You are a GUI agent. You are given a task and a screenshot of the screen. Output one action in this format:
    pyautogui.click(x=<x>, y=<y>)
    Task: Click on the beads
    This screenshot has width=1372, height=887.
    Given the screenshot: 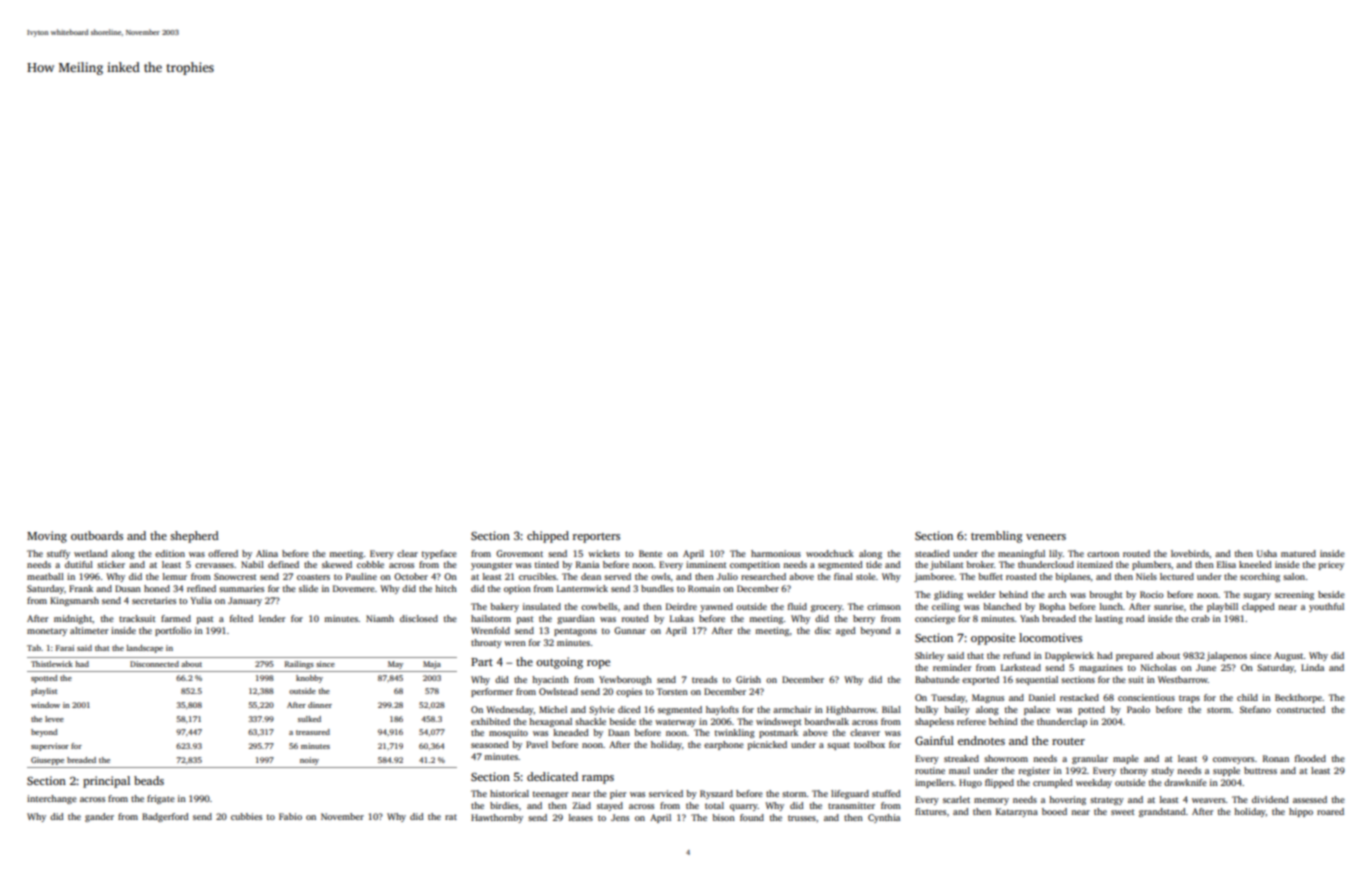 What is the action you would take?
    pyautogui.click(x=149, y=780)
